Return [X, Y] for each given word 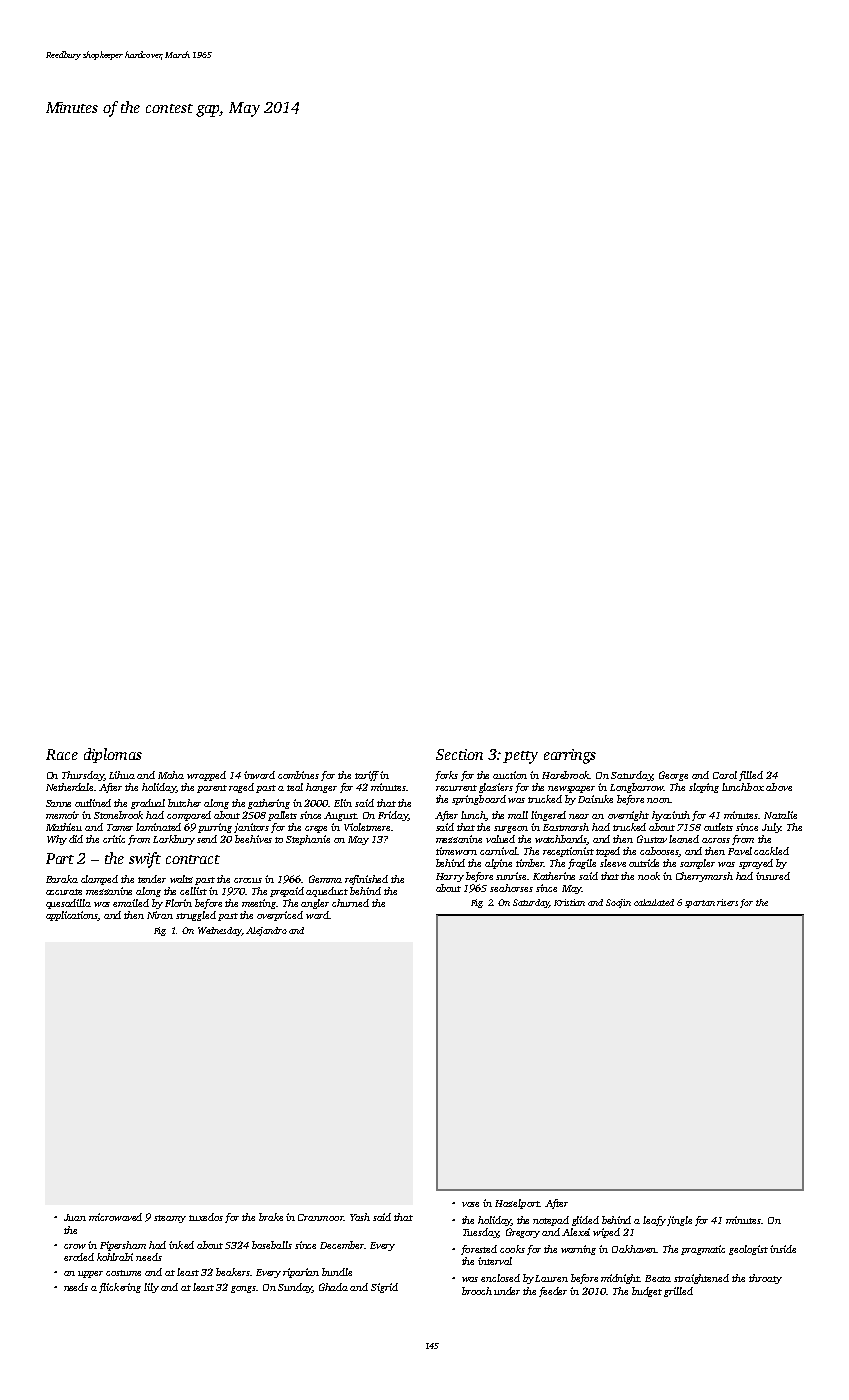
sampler [697, 864]
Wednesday [220, 931]
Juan [75, 1217]
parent [212, 789]
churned [350, 903]
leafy [654, 1221]
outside [644, 863]
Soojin [618, 903]
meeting [259, 904]
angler [315, 904]
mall [518, 815]
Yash [360, 1217]
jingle [679, 1221]
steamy [170, 1219]
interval [495, 1261]
